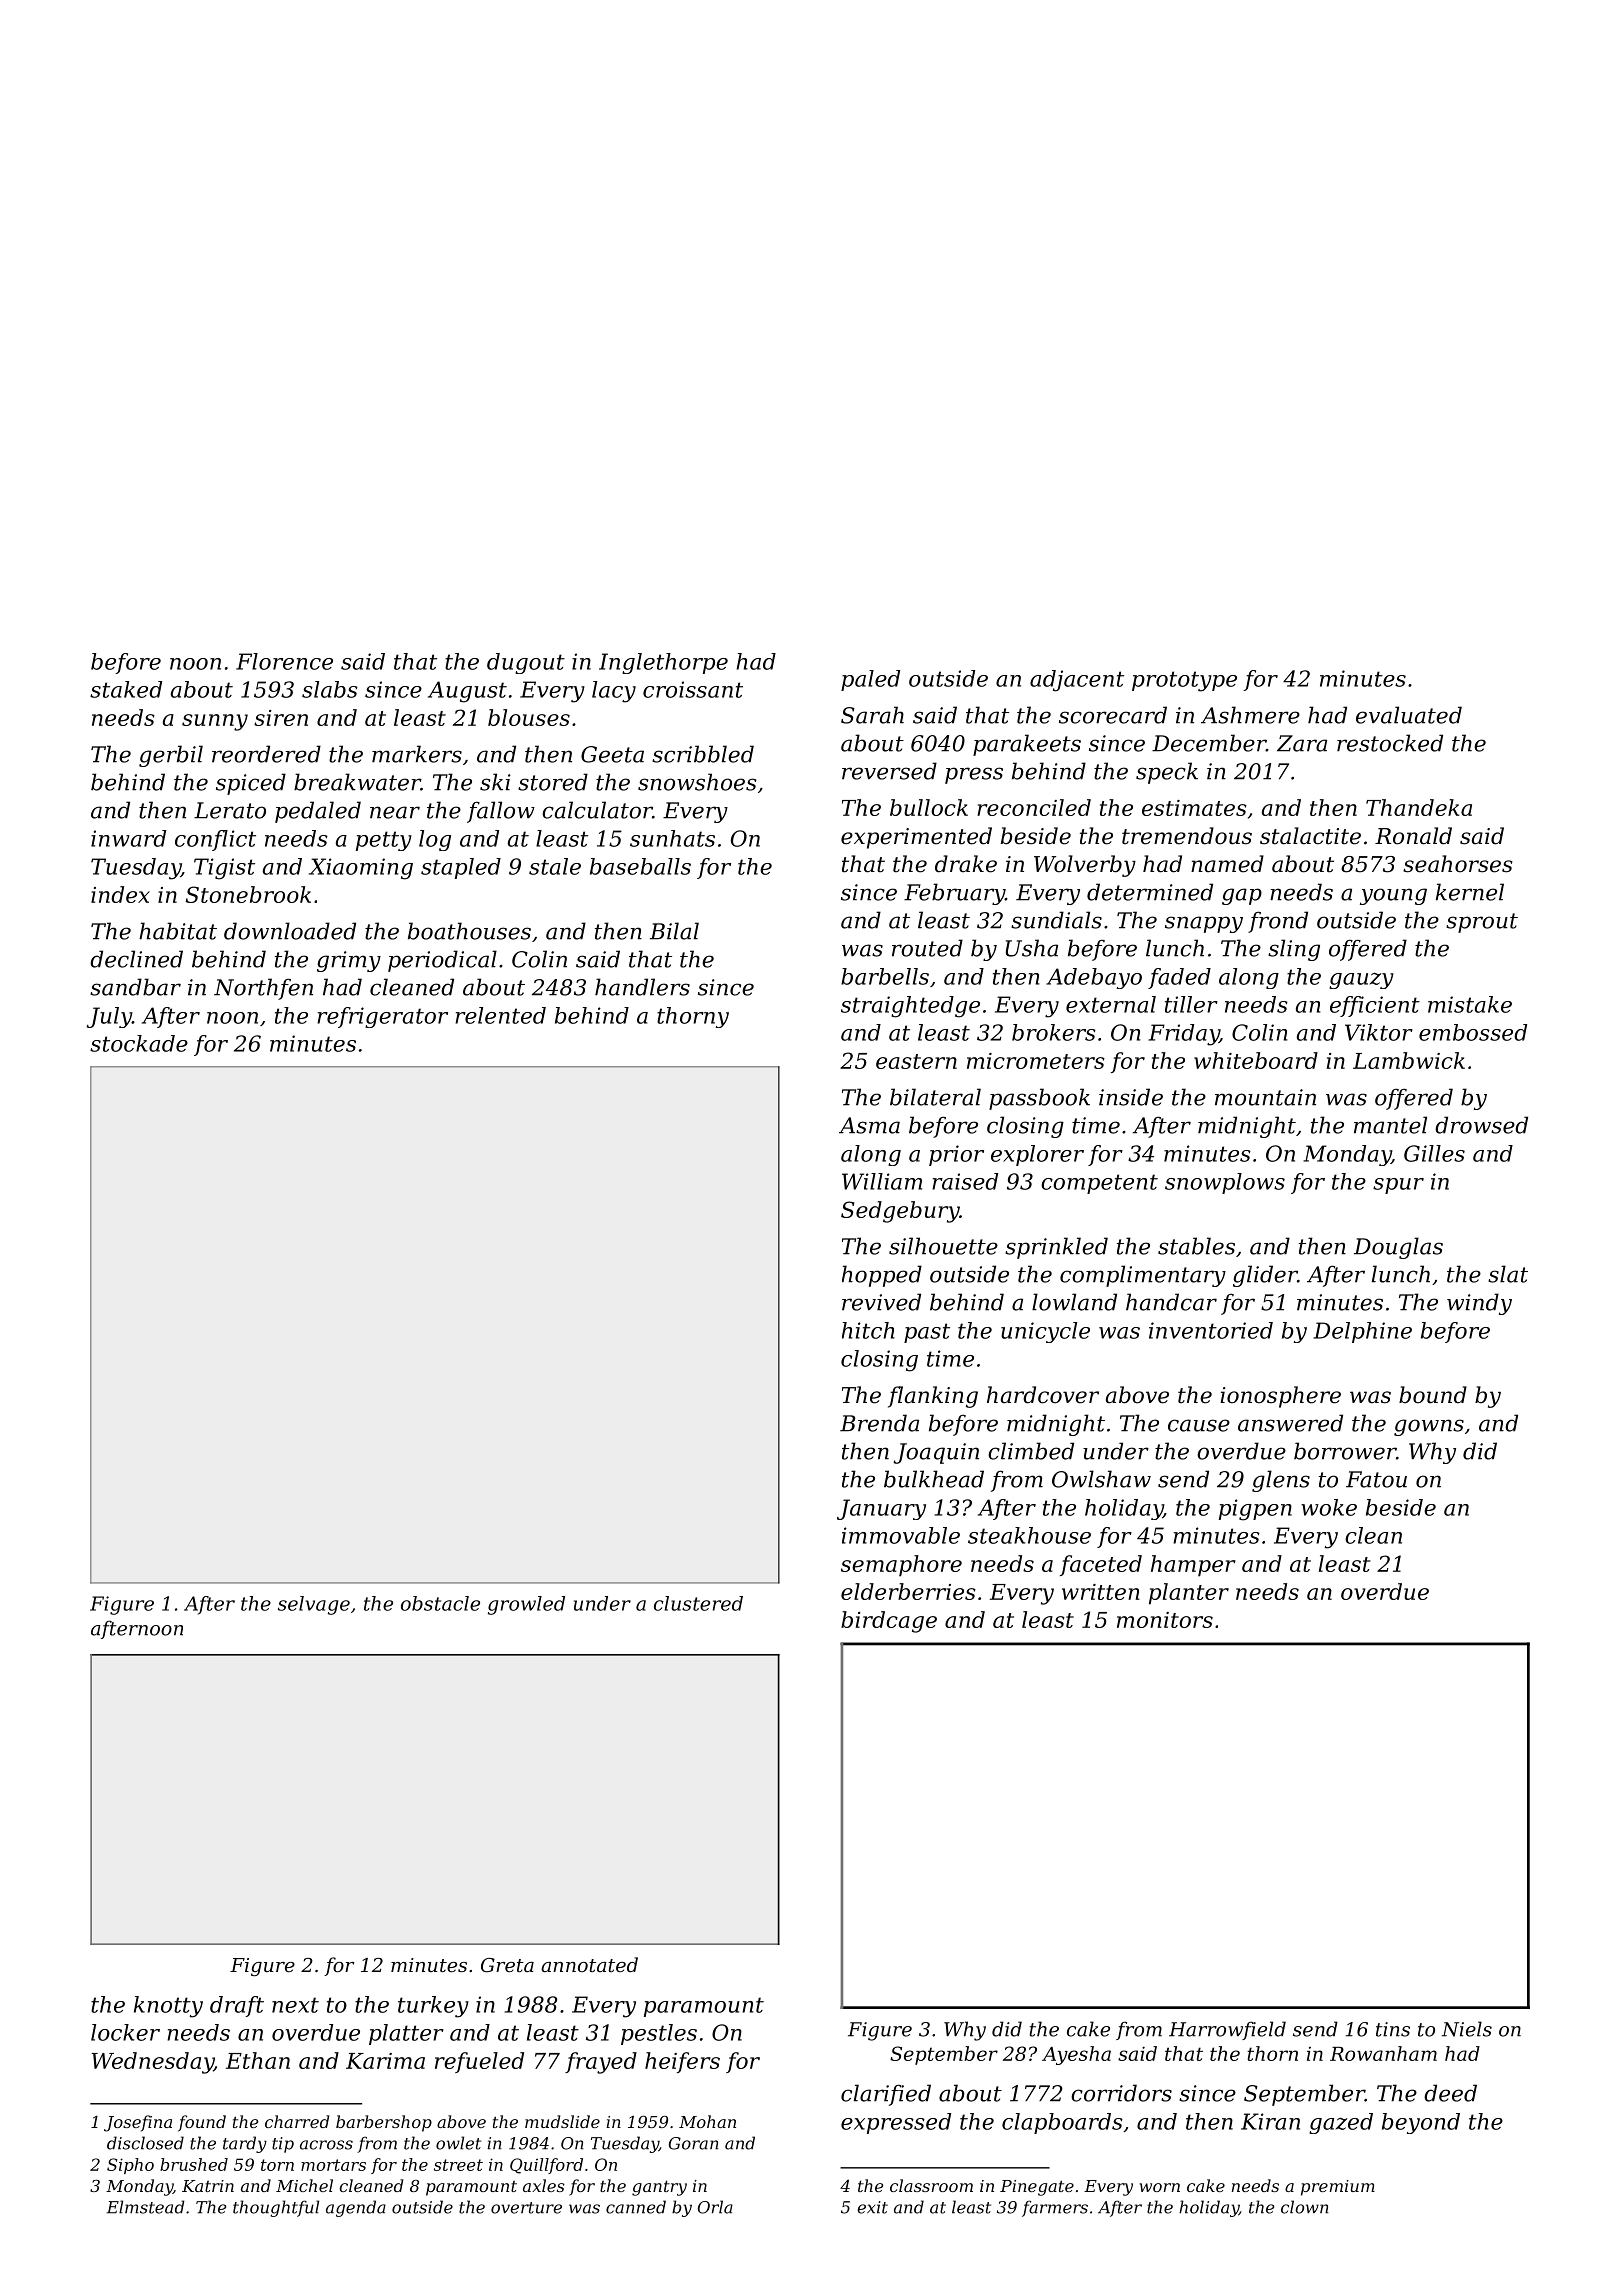 This image has height=2292, width=1620. I want to click on glens, so click(1281, 1481).
